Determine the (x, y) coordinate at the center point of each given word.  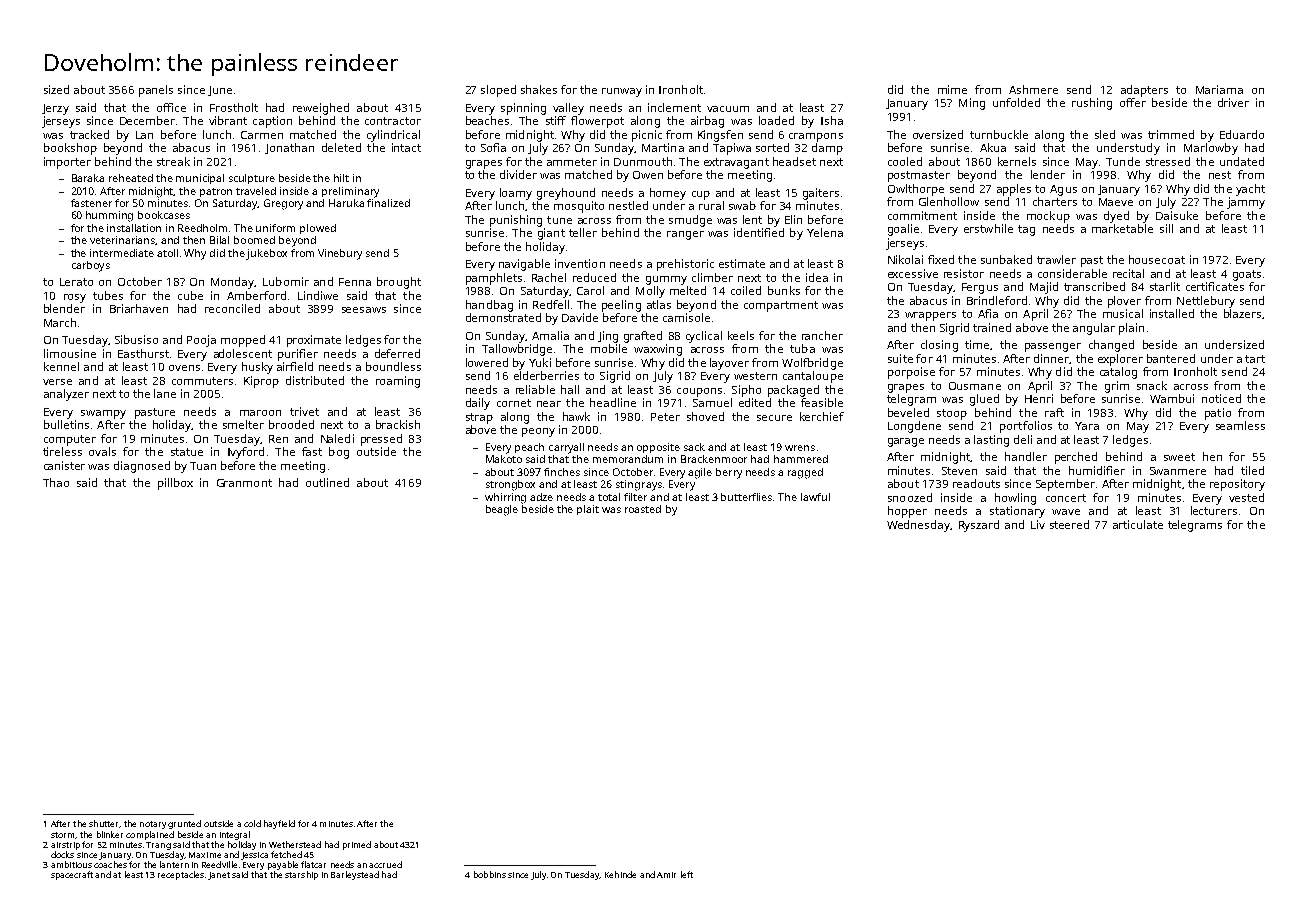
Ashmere (1033, 89)
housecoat (1157, 259)
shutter (103, 823)
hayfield (279, 824)
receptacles (181, 875)
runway (622, 92)
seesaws (364, 310)
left (687, 874)
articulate (1138, 524)
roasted (643, 509)
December (147, 120)
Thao (56, 482)
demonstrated (503, 317)
